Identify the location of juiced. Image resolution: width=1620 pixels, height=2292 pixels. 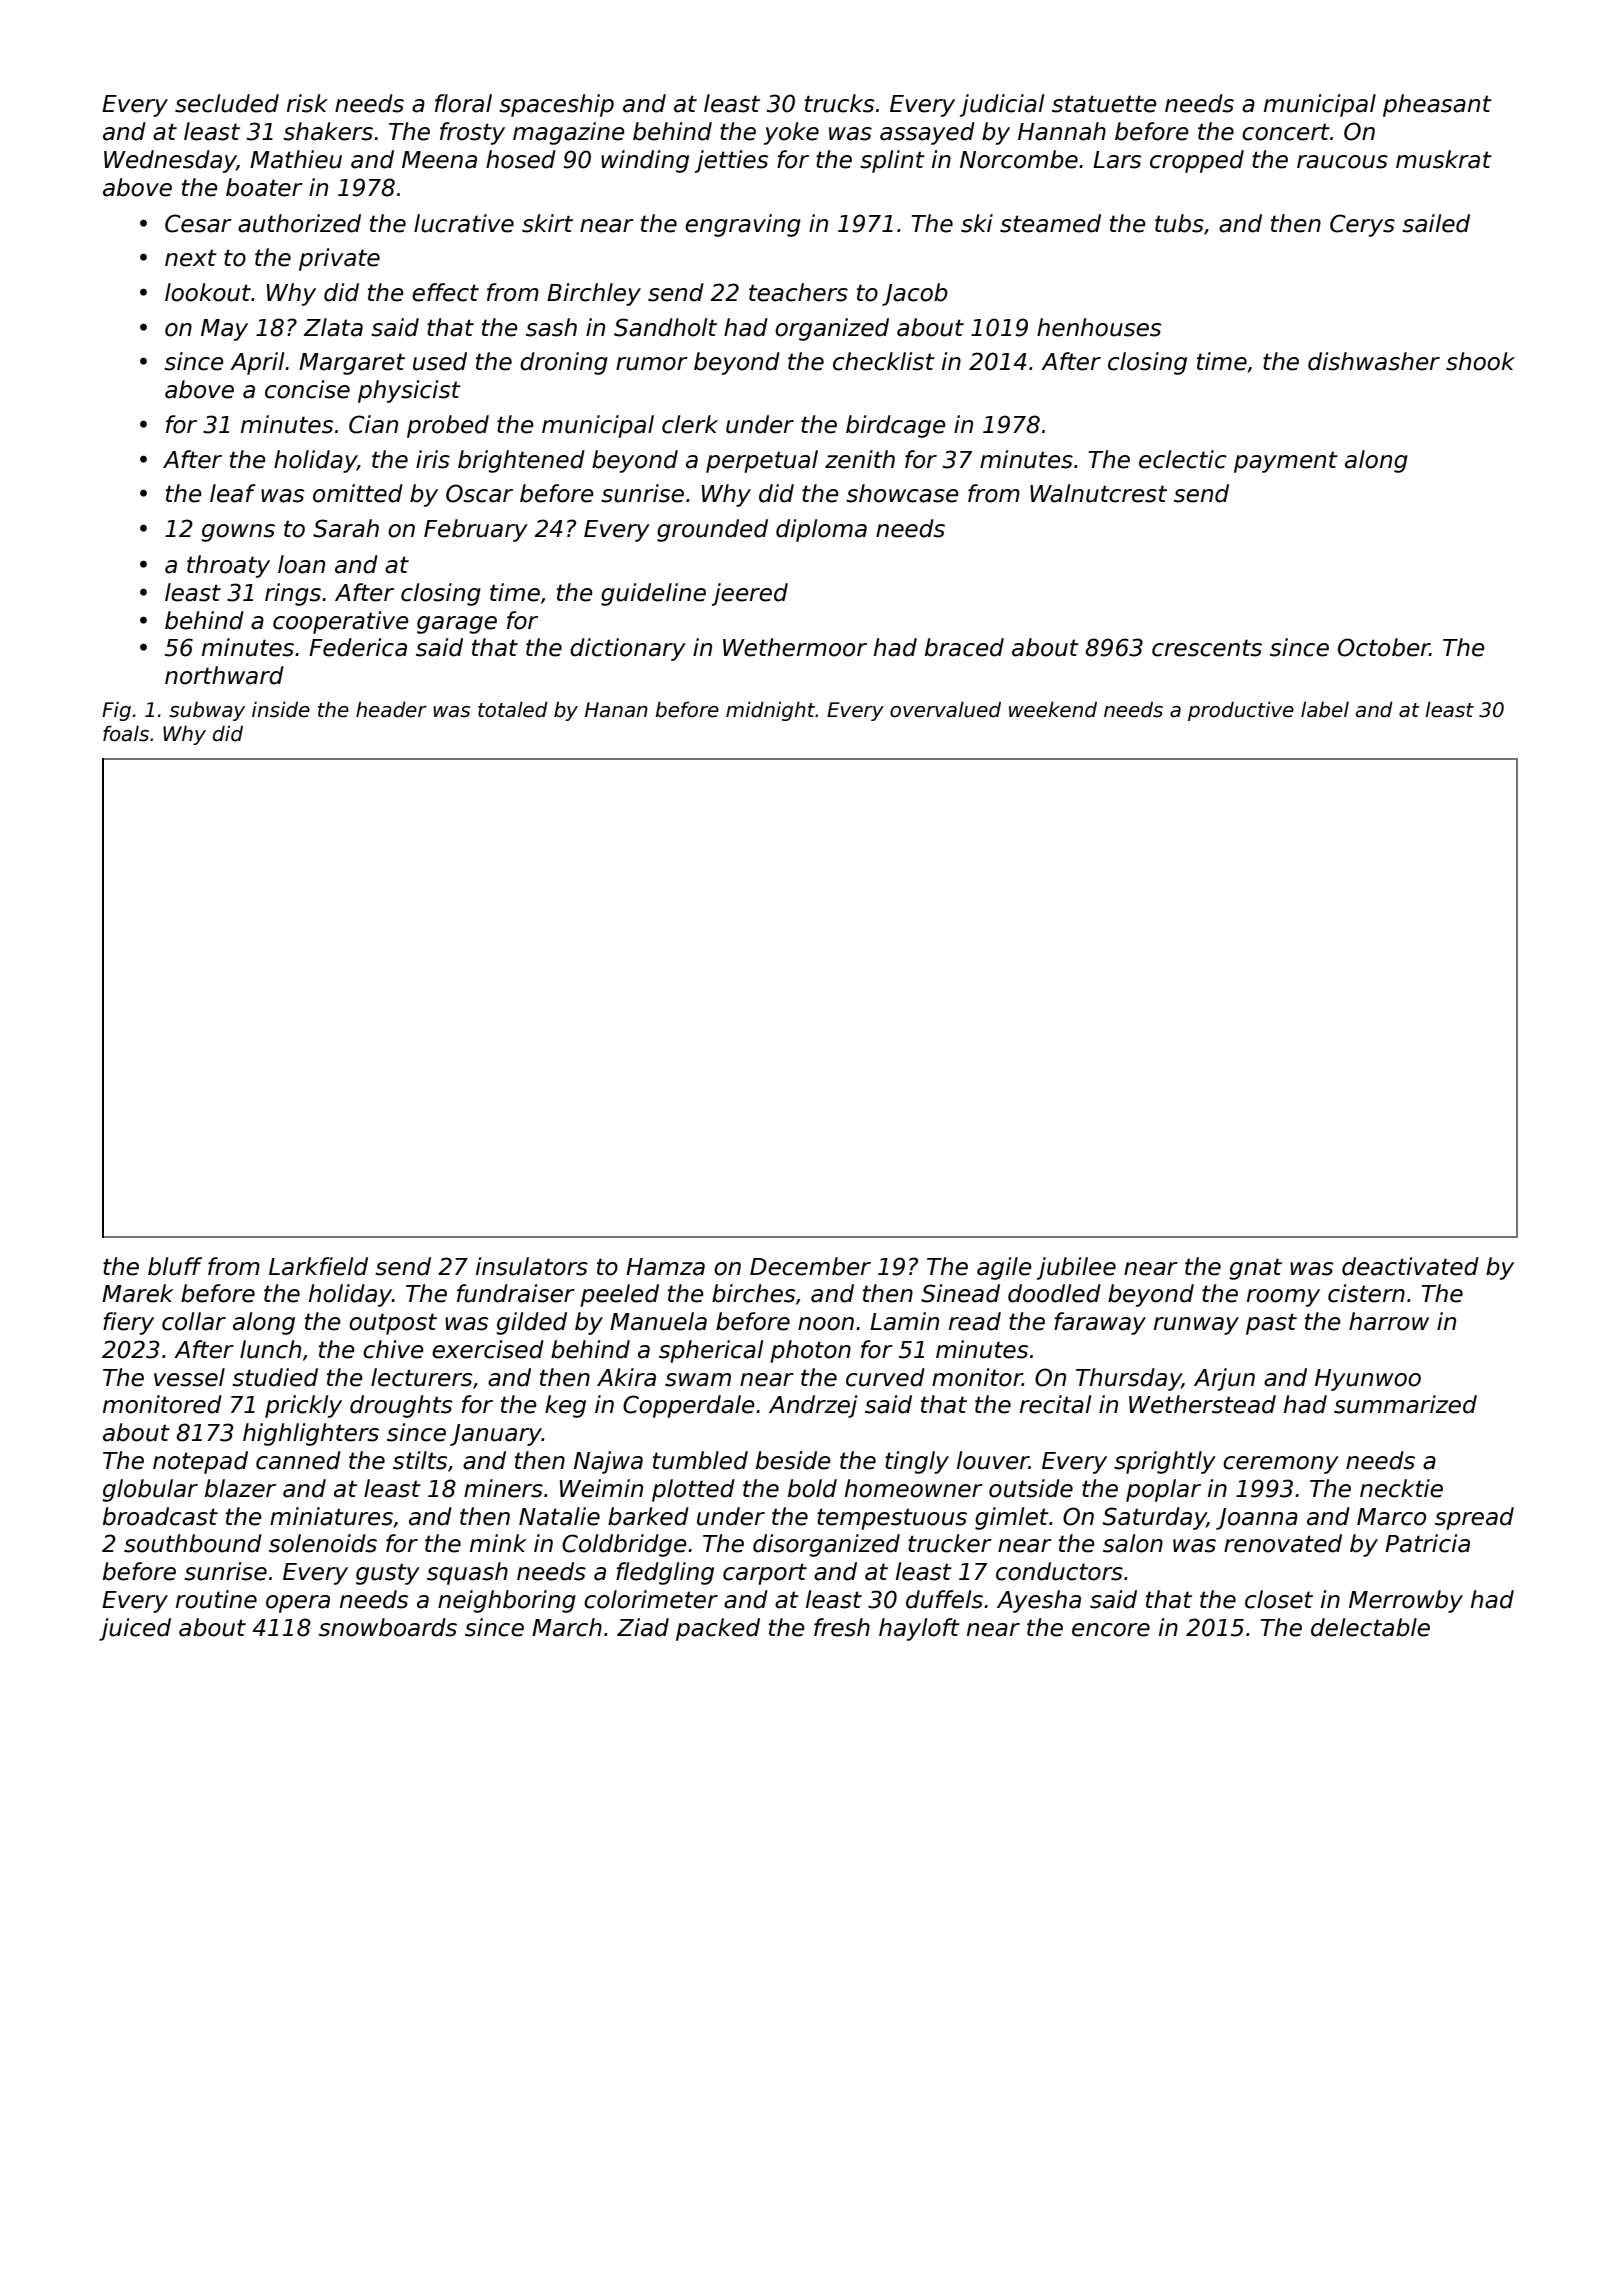
(135, 1629).
